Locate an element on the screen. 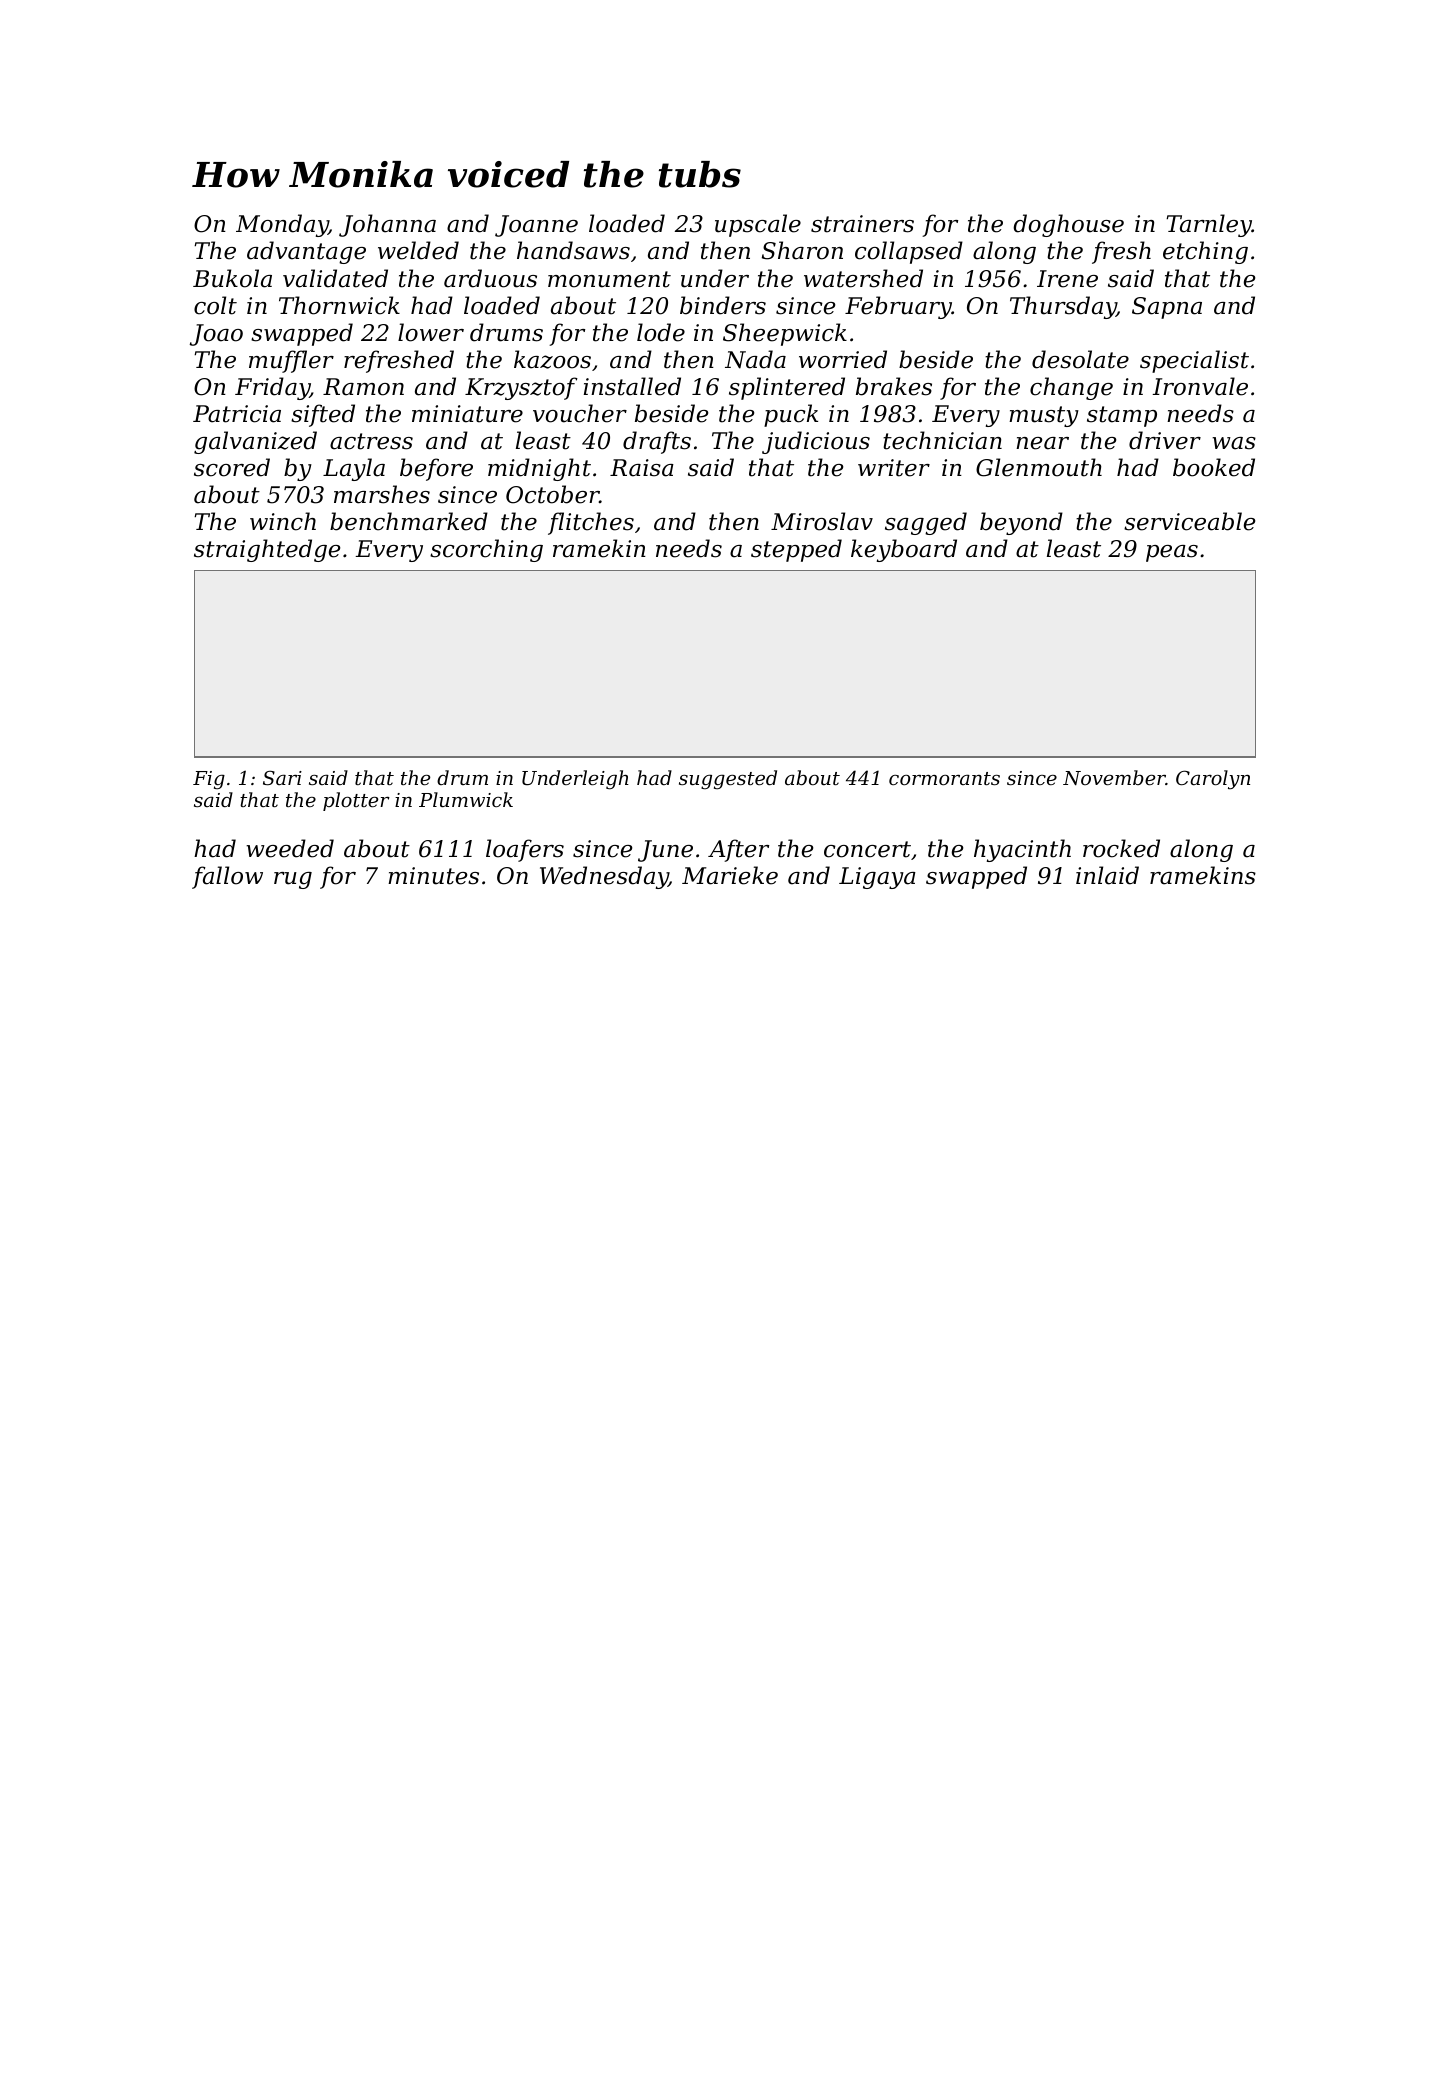  weeded is located at coordinates (290, 848).
